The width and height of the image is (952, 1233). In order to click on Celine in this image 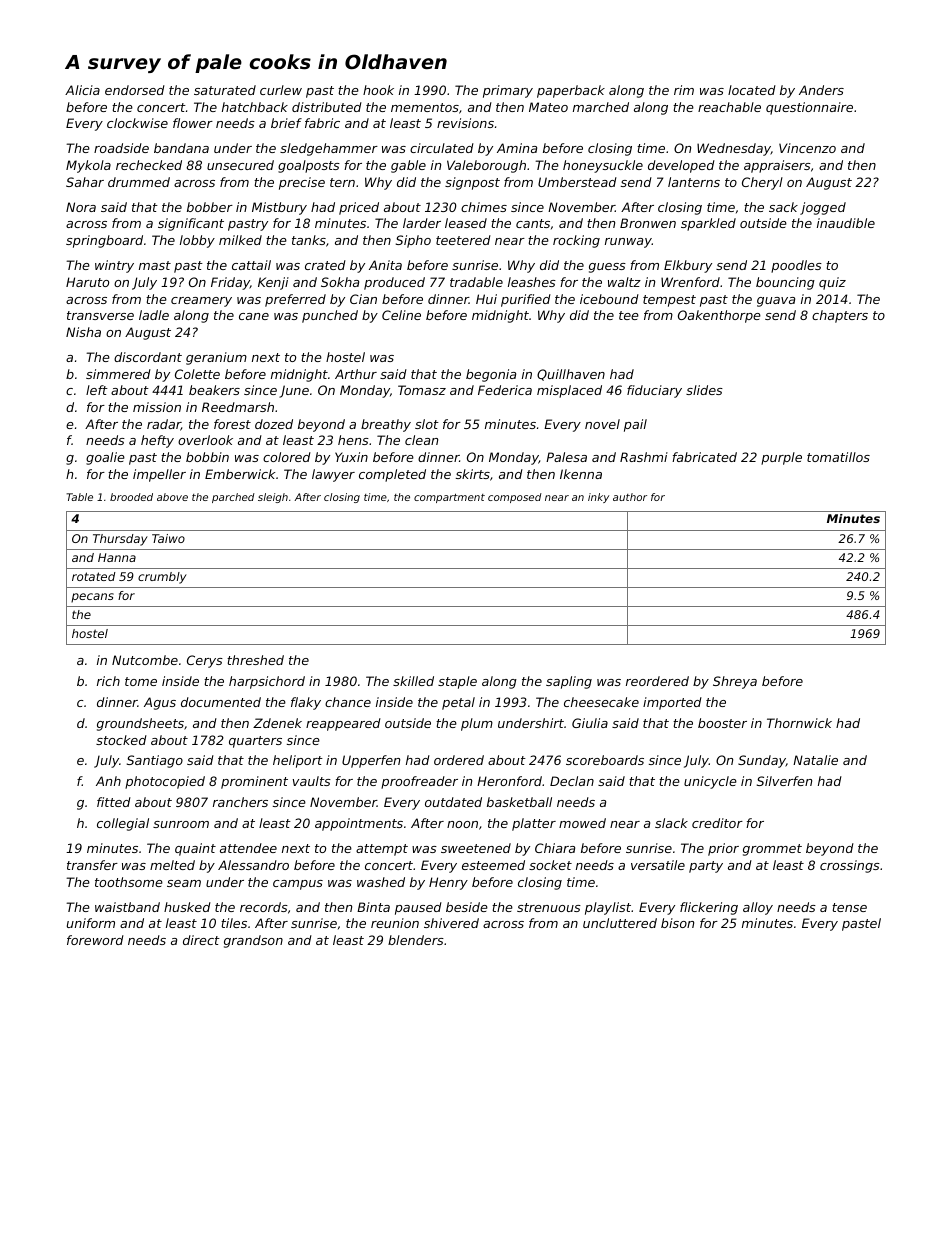, I will do `click(401, 315)`.
